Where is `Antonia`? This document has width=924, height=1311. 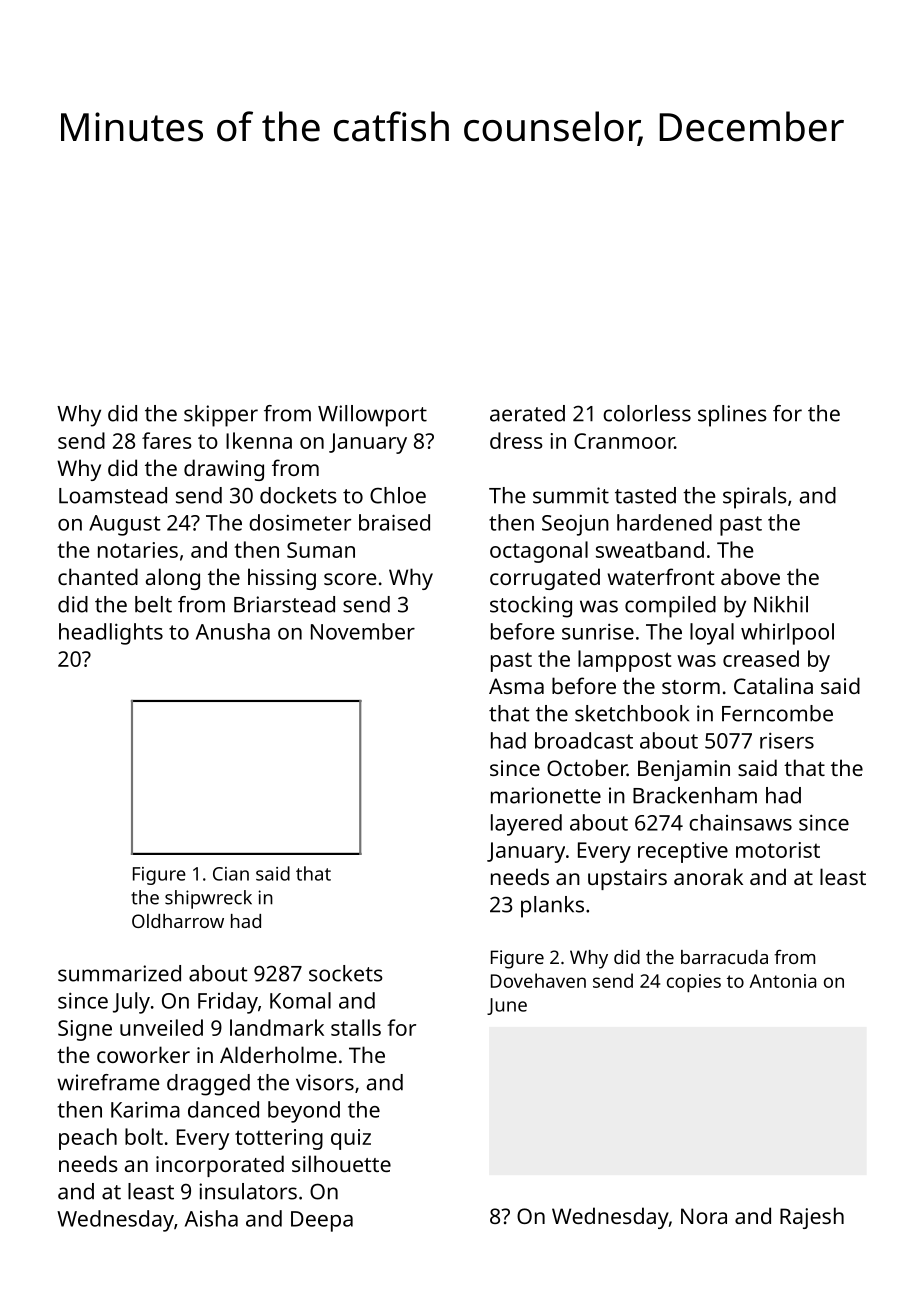 Antonia is located at coordinates (782, 981).
